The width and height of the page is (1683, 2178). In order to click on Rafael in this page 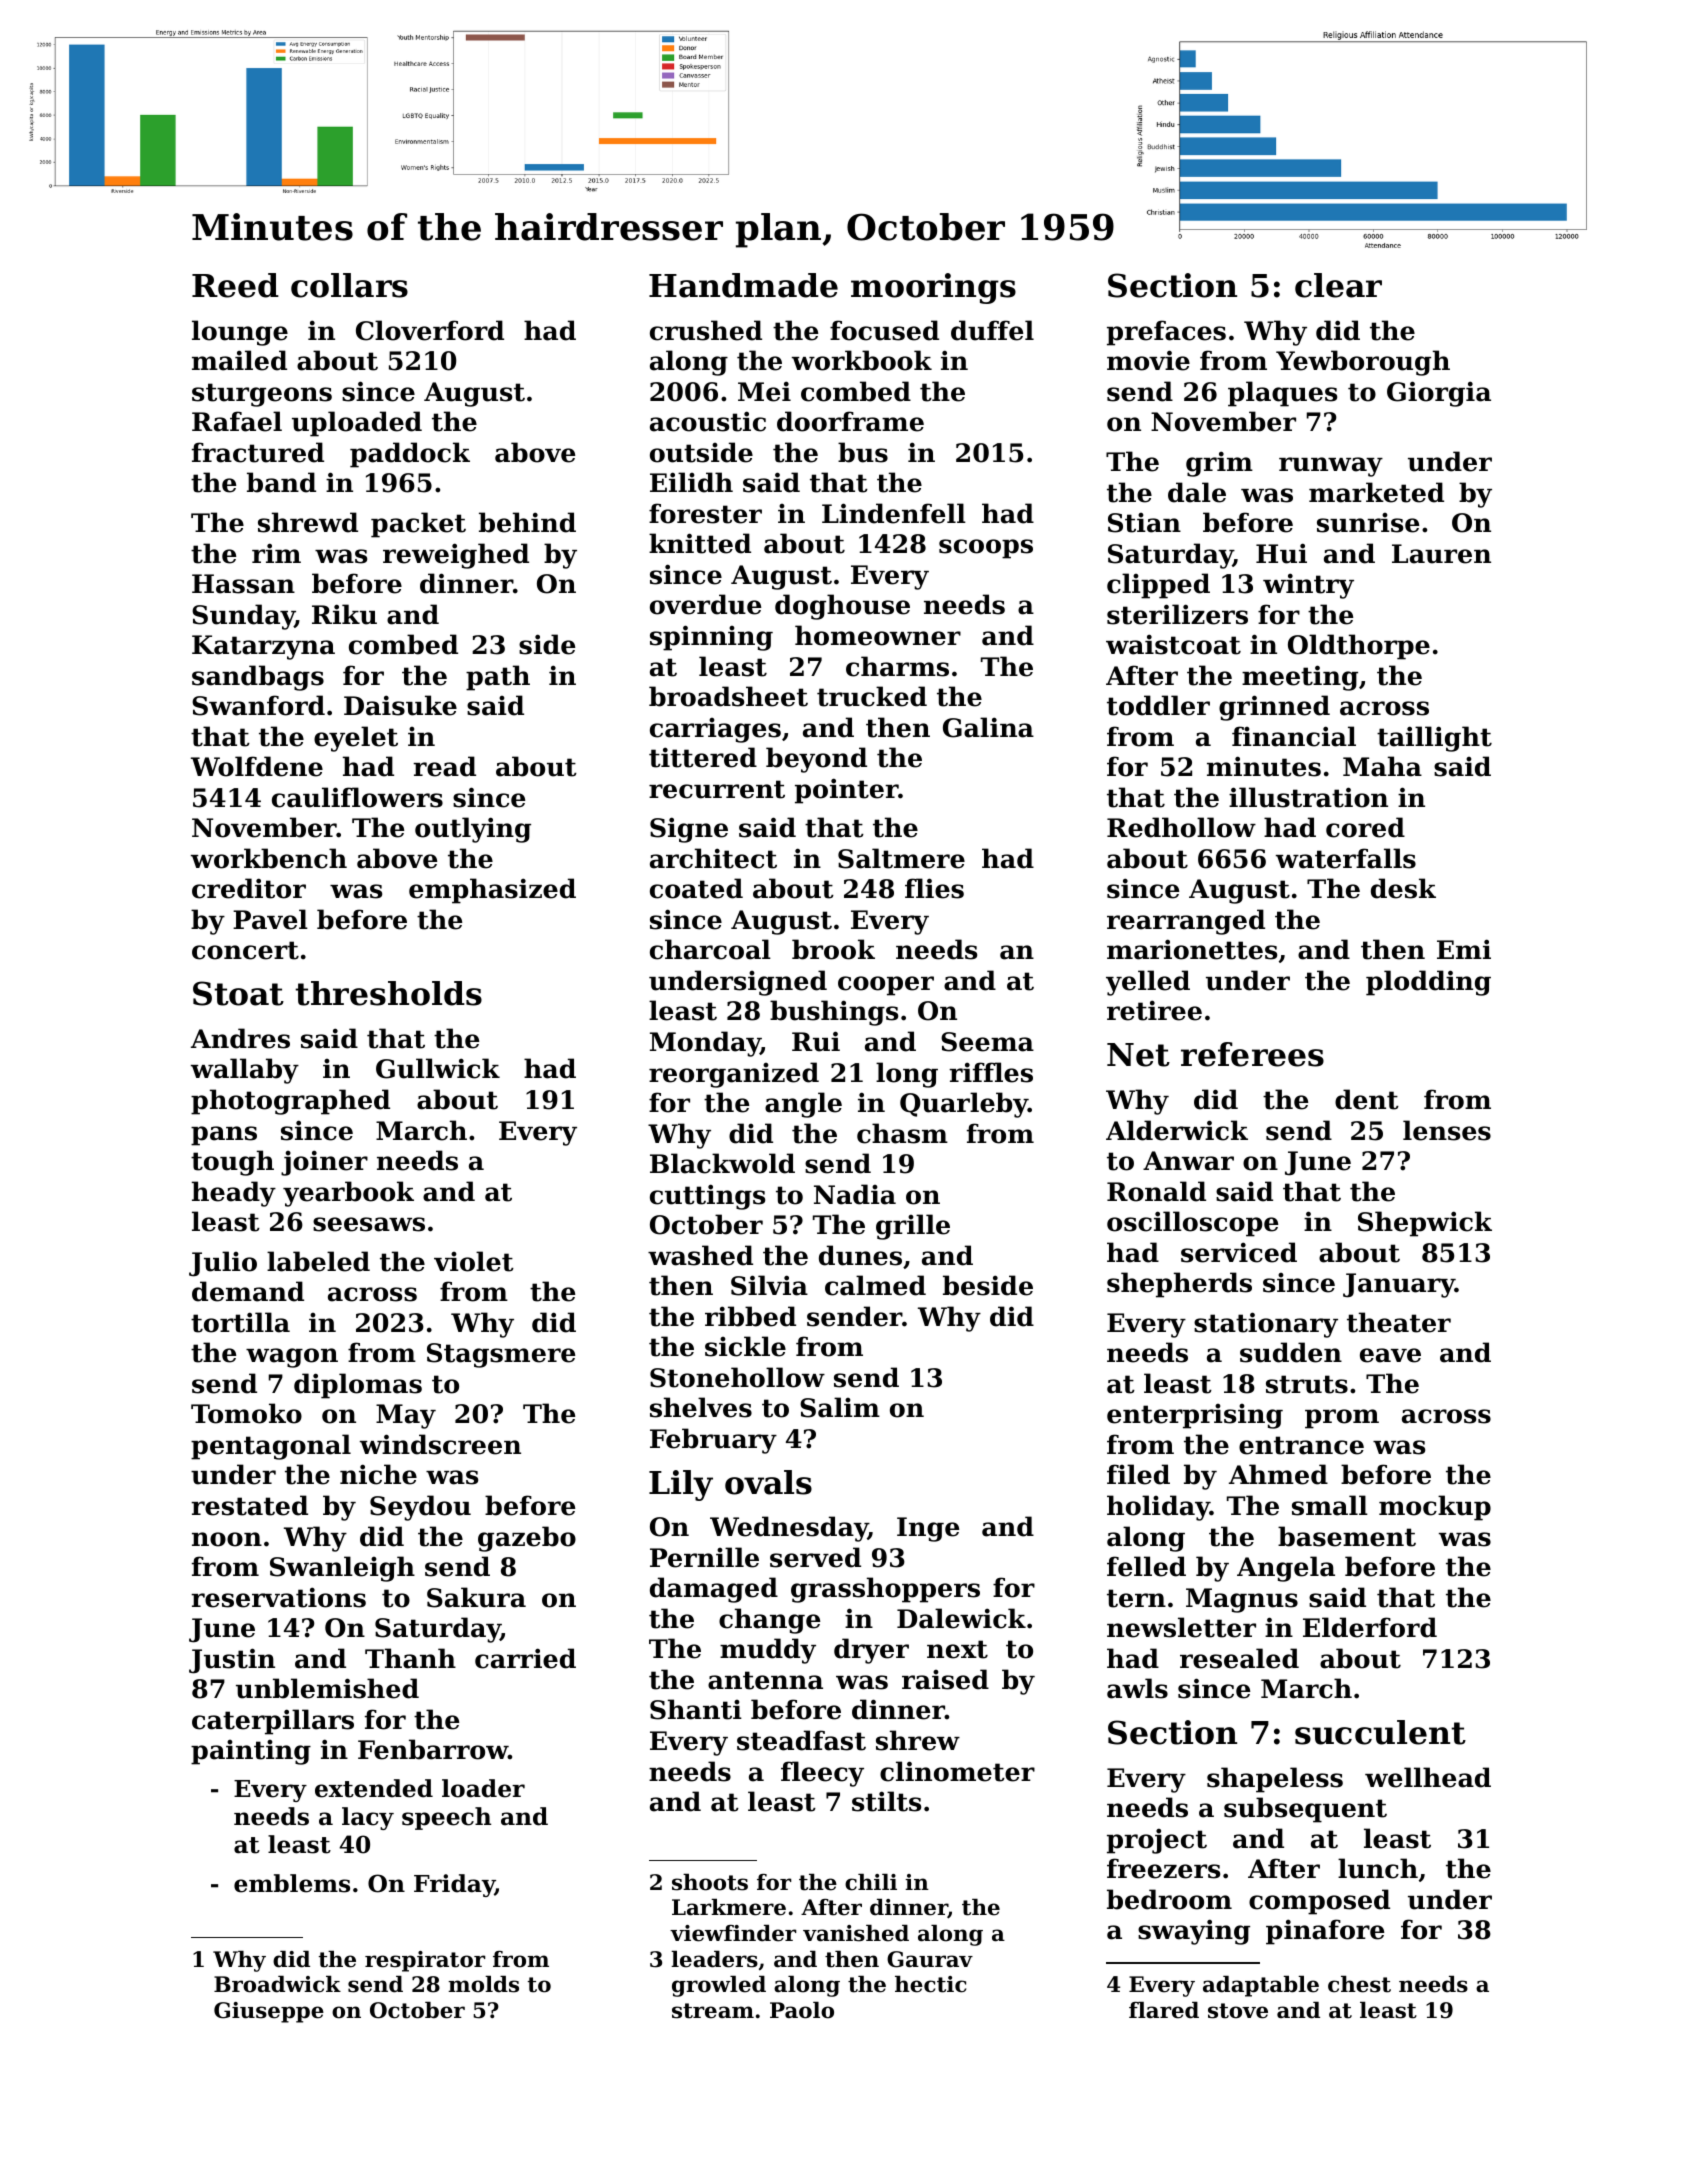, I will do `click(237, 421)`.
